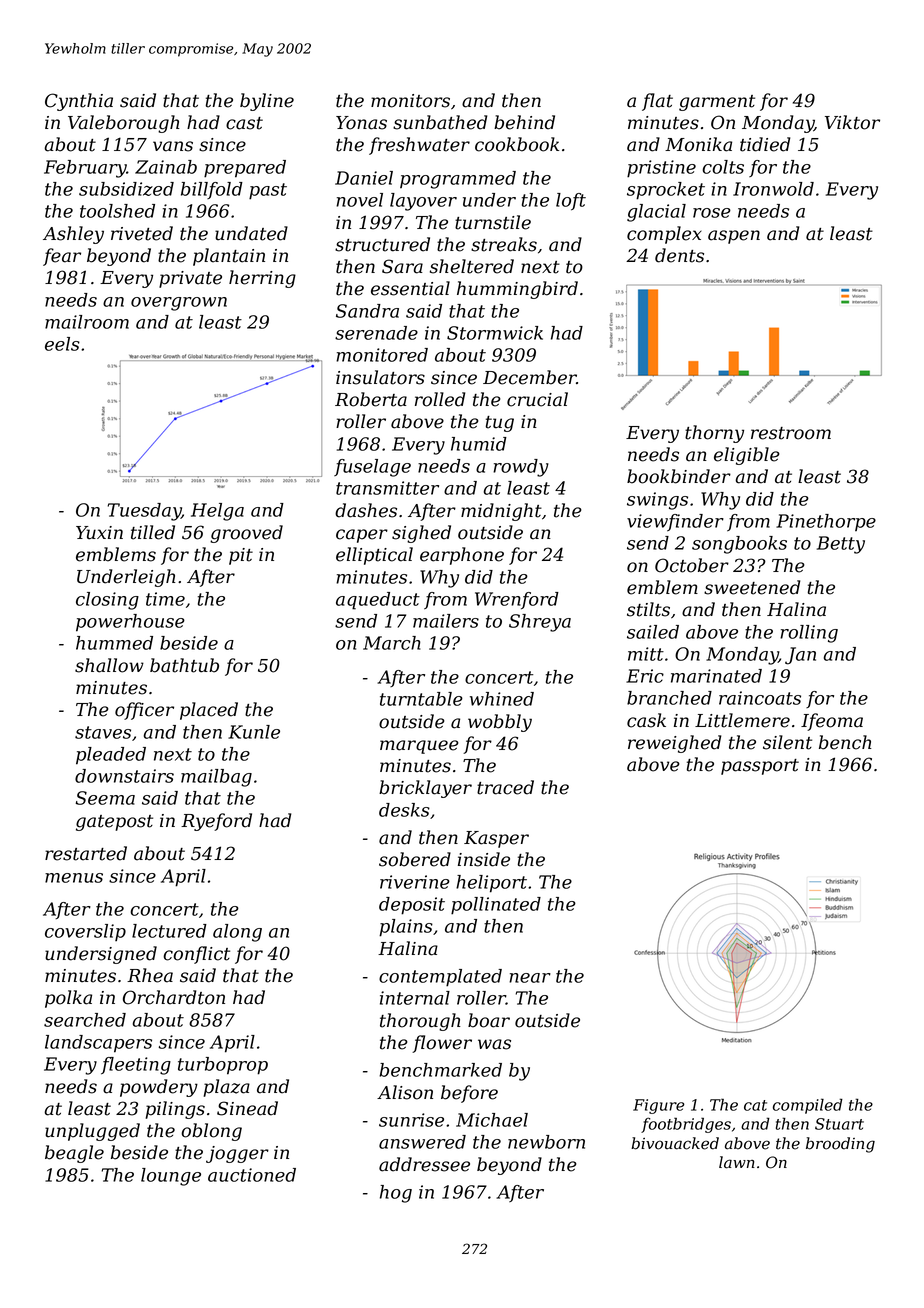  Describe the element at coordinates (787, 742) in the image. I see `silent` at that location.
